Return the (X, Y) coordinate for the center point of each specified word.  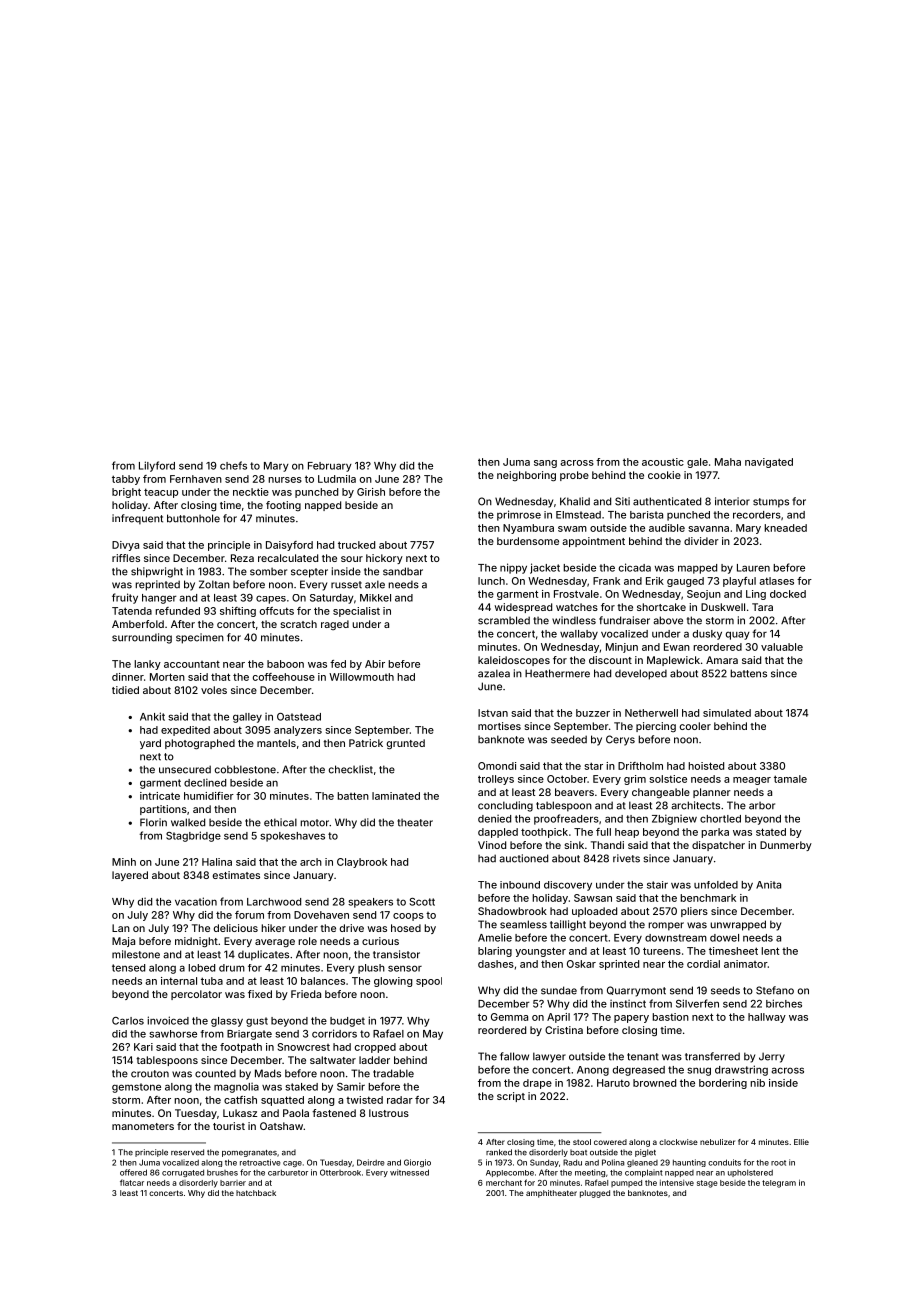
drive (352, 928)
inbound (520, 885)
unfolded (716, 885)
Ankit (152, 716)
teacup (161, 493)
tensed (128, 968)
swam (572, 529)
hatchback (256, 1193)
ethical (280, 822)
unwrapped (738, 925)
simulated (727, 713)
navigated (769, 463)
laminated (396, 796)
